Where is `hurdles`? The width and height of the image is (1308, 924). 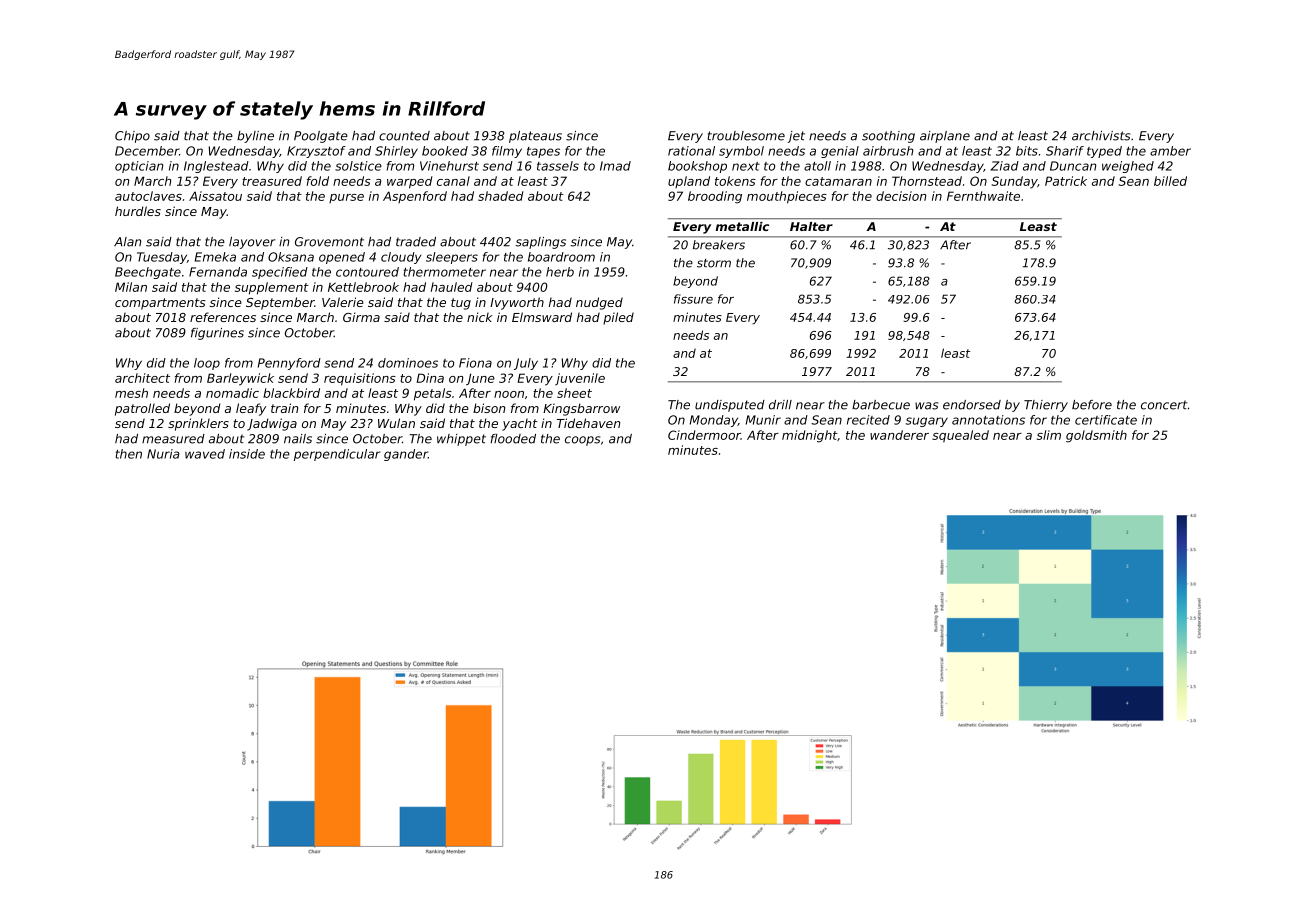
hurdles is located at coordinates (138, 211).
